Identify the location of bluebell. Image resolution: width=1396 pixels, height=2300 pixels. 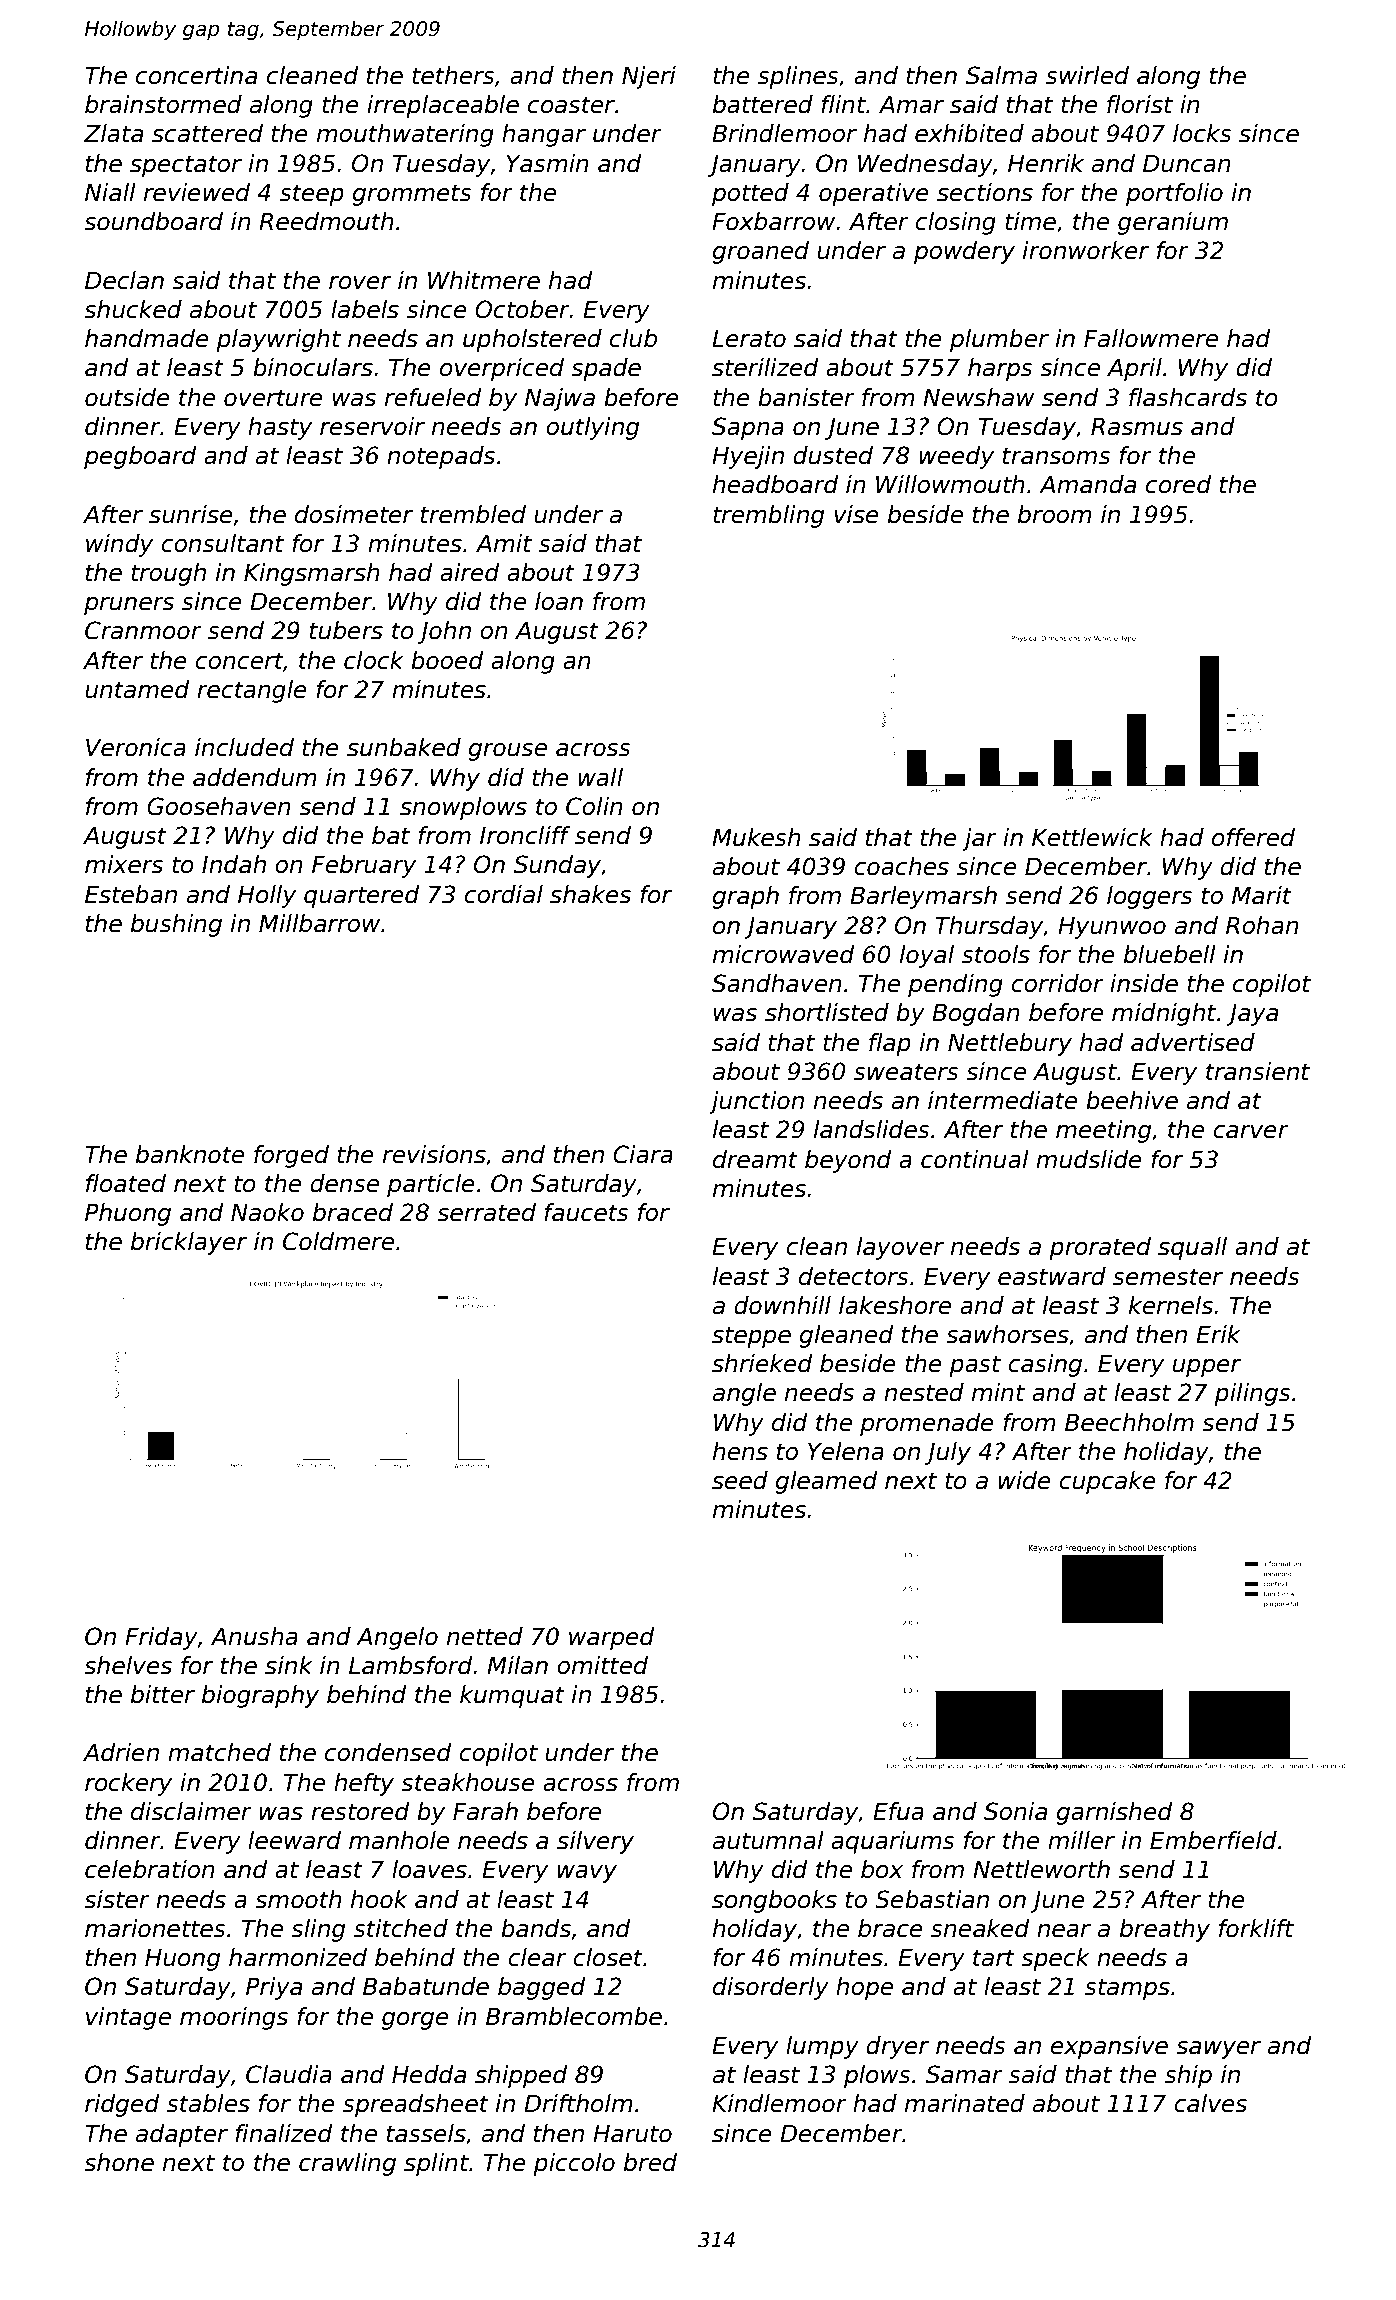
(1170, 954).
